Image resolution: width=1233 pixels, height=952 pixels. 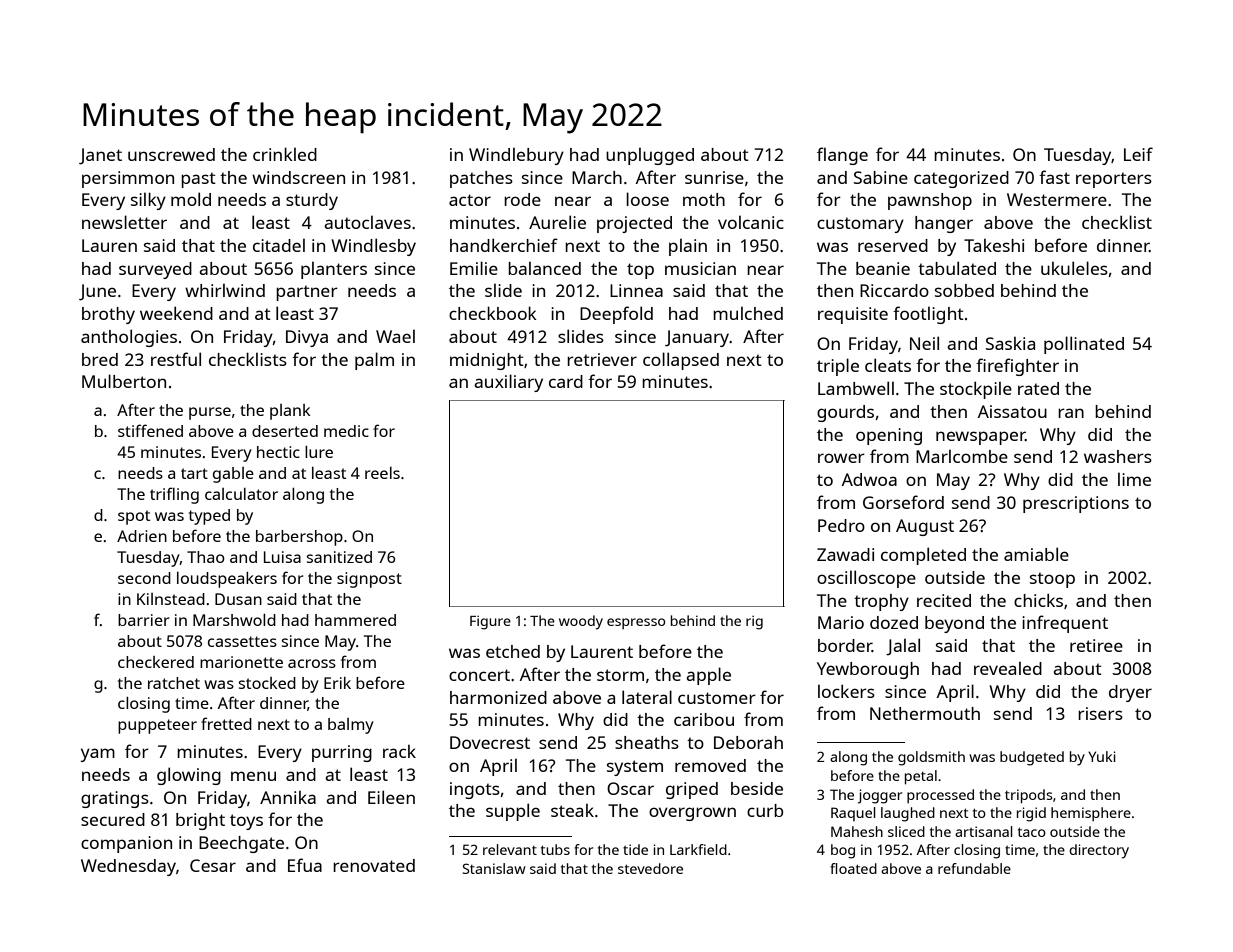 I want to click on Takeshi, so click(x=994, y=245).
